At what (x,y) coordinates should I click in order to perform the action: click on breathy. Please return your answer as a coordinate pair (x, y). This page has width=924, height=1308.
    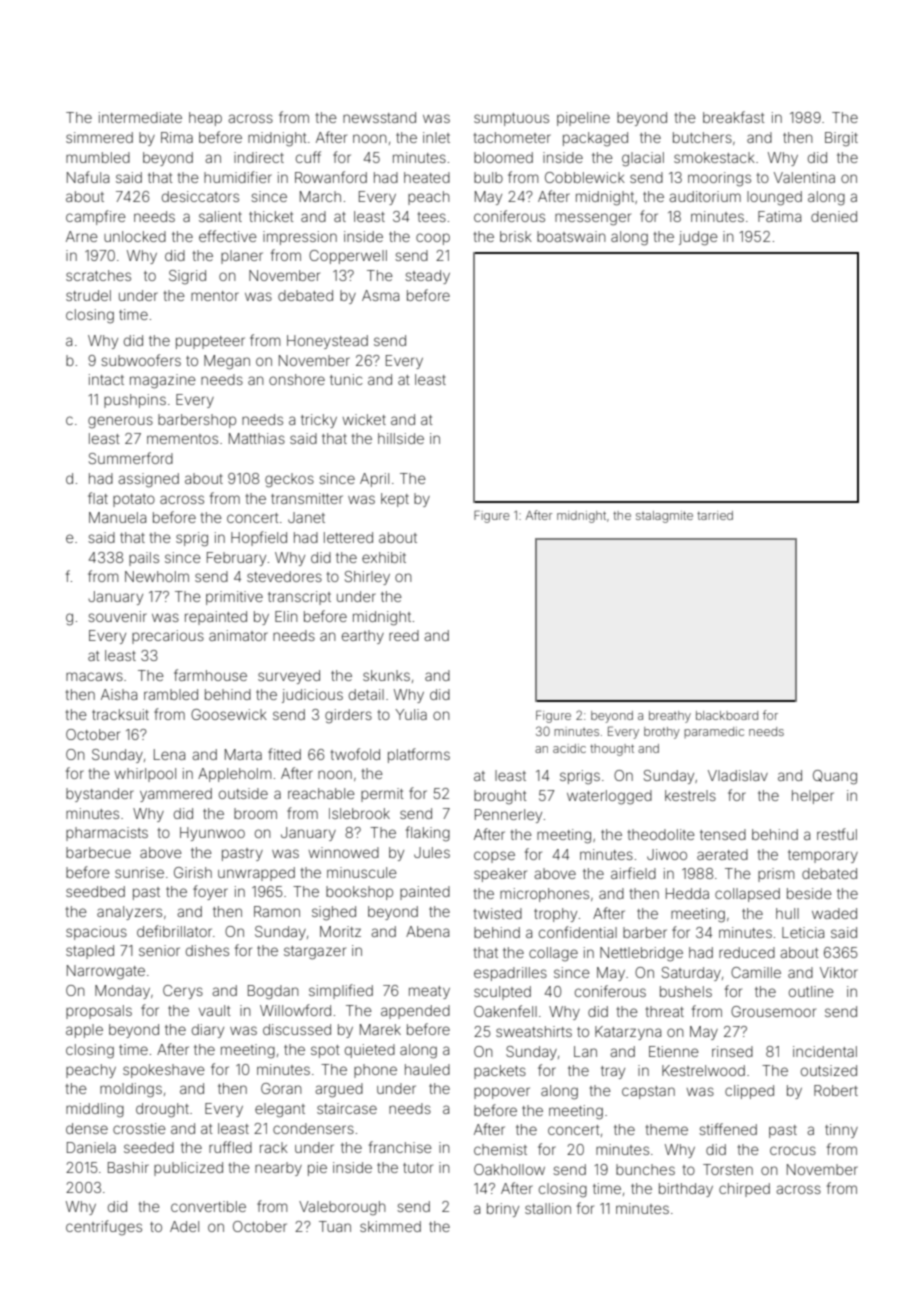
    Looking at the image, I should click on (670, 717).
